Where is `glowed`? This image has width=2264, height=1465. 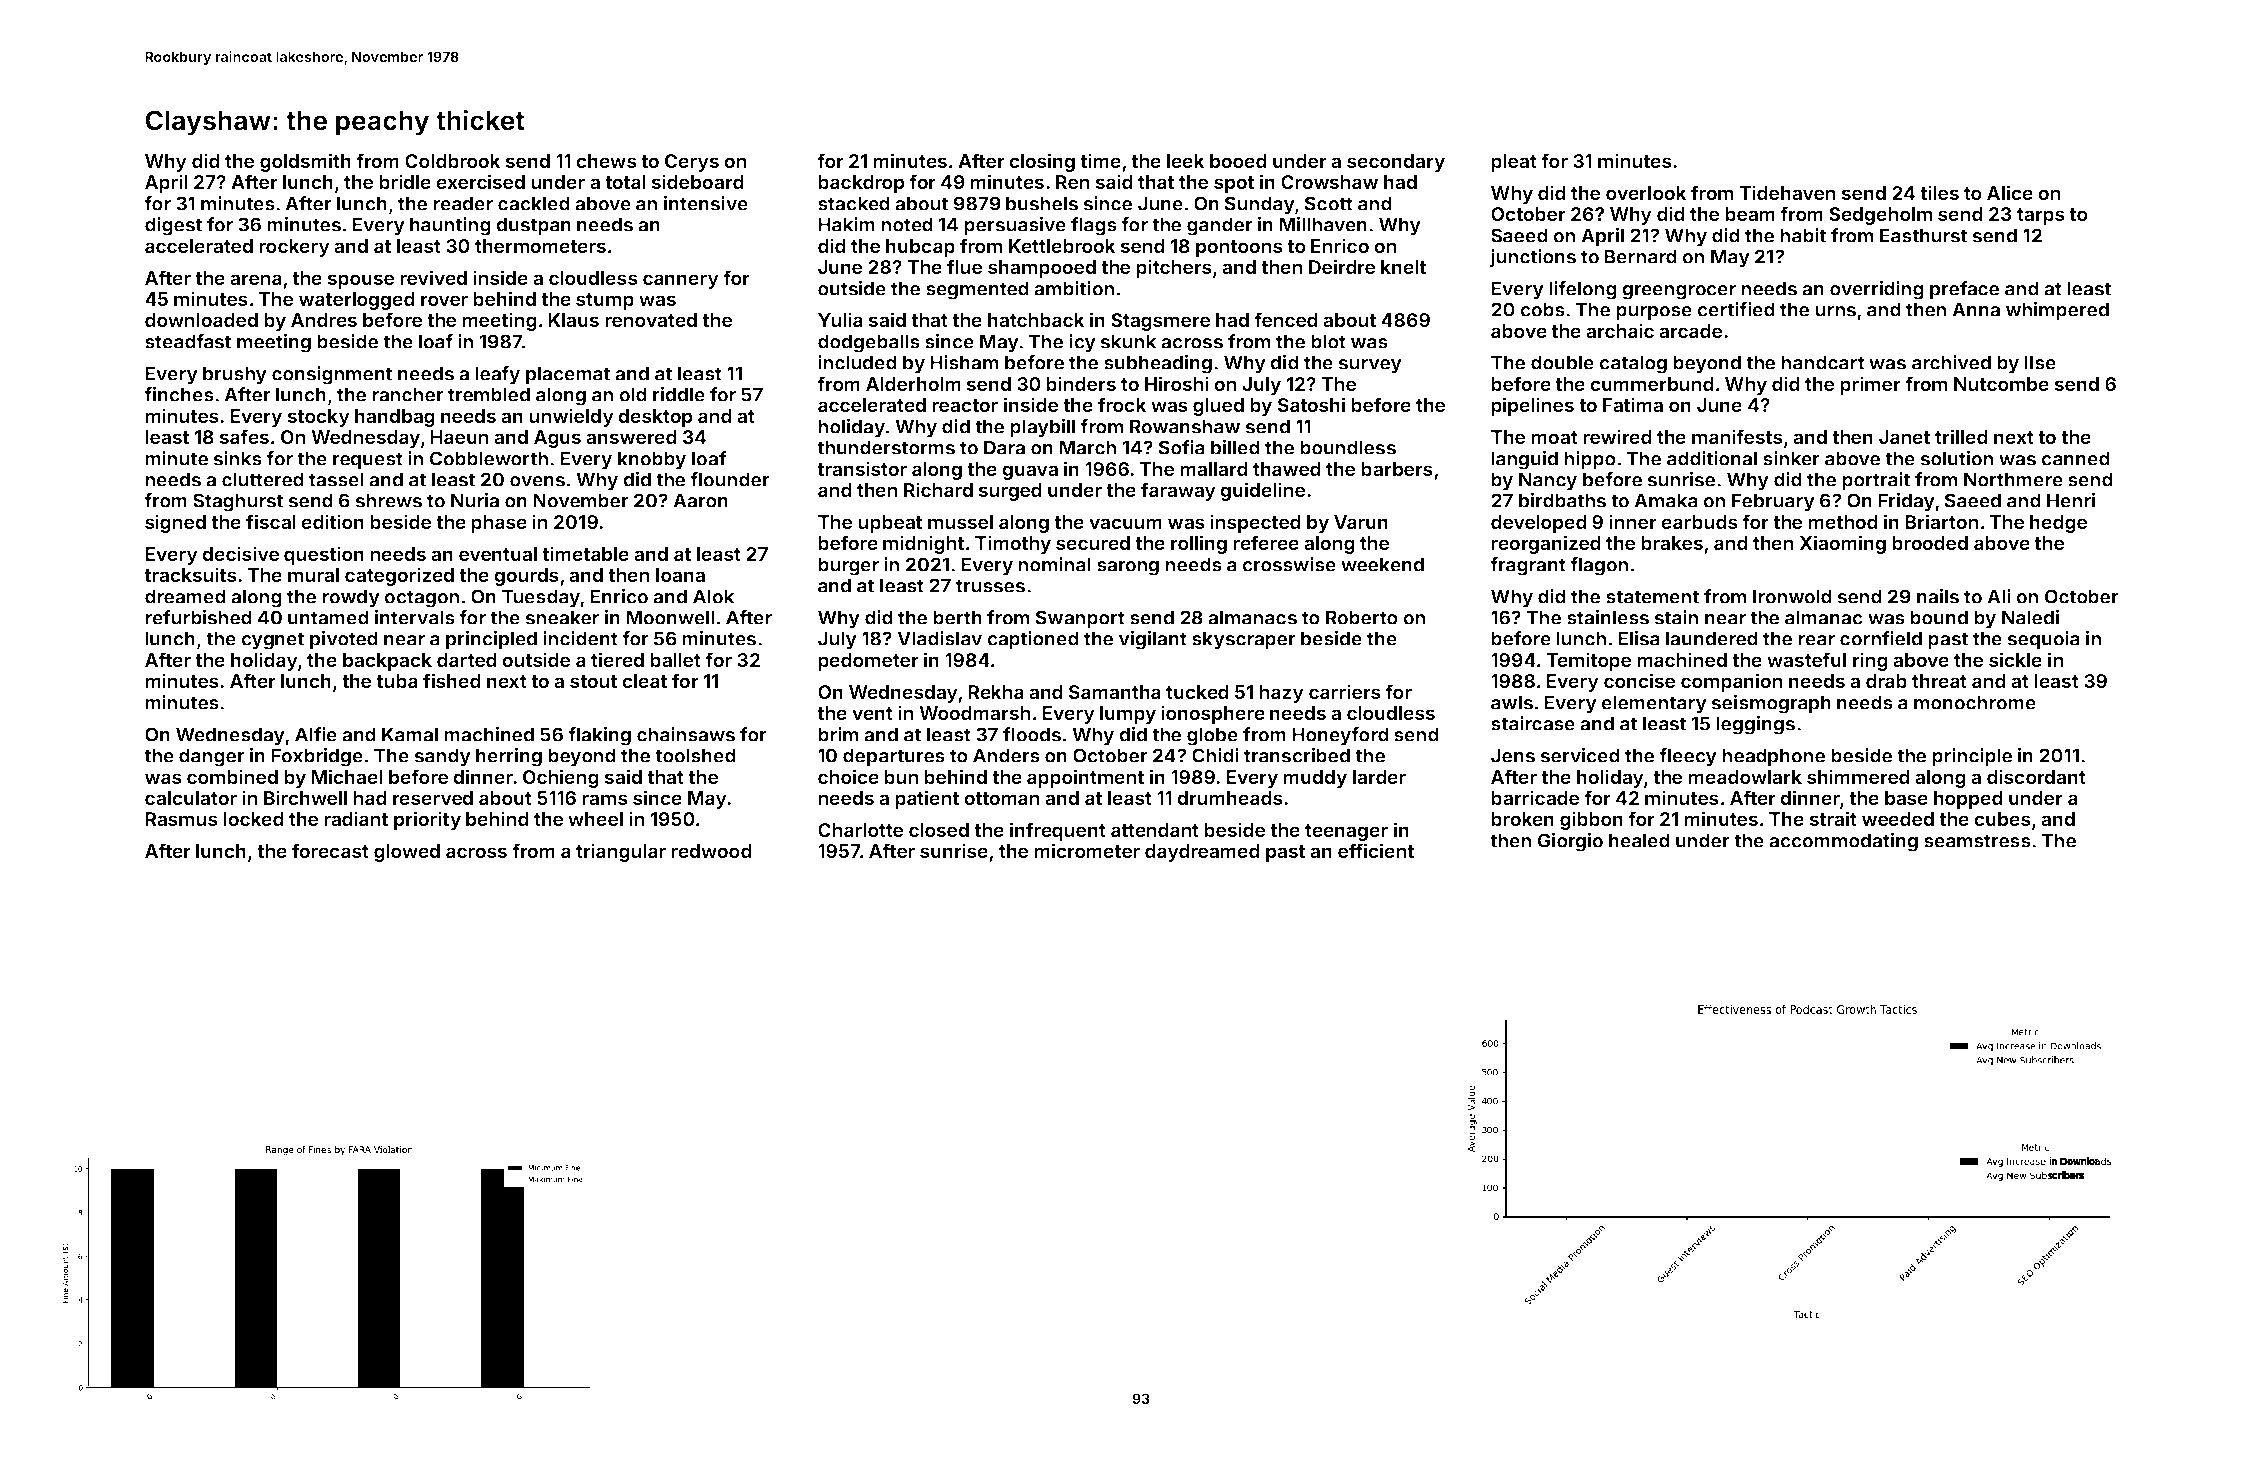
glowed is located at coordinates (407, 853).
